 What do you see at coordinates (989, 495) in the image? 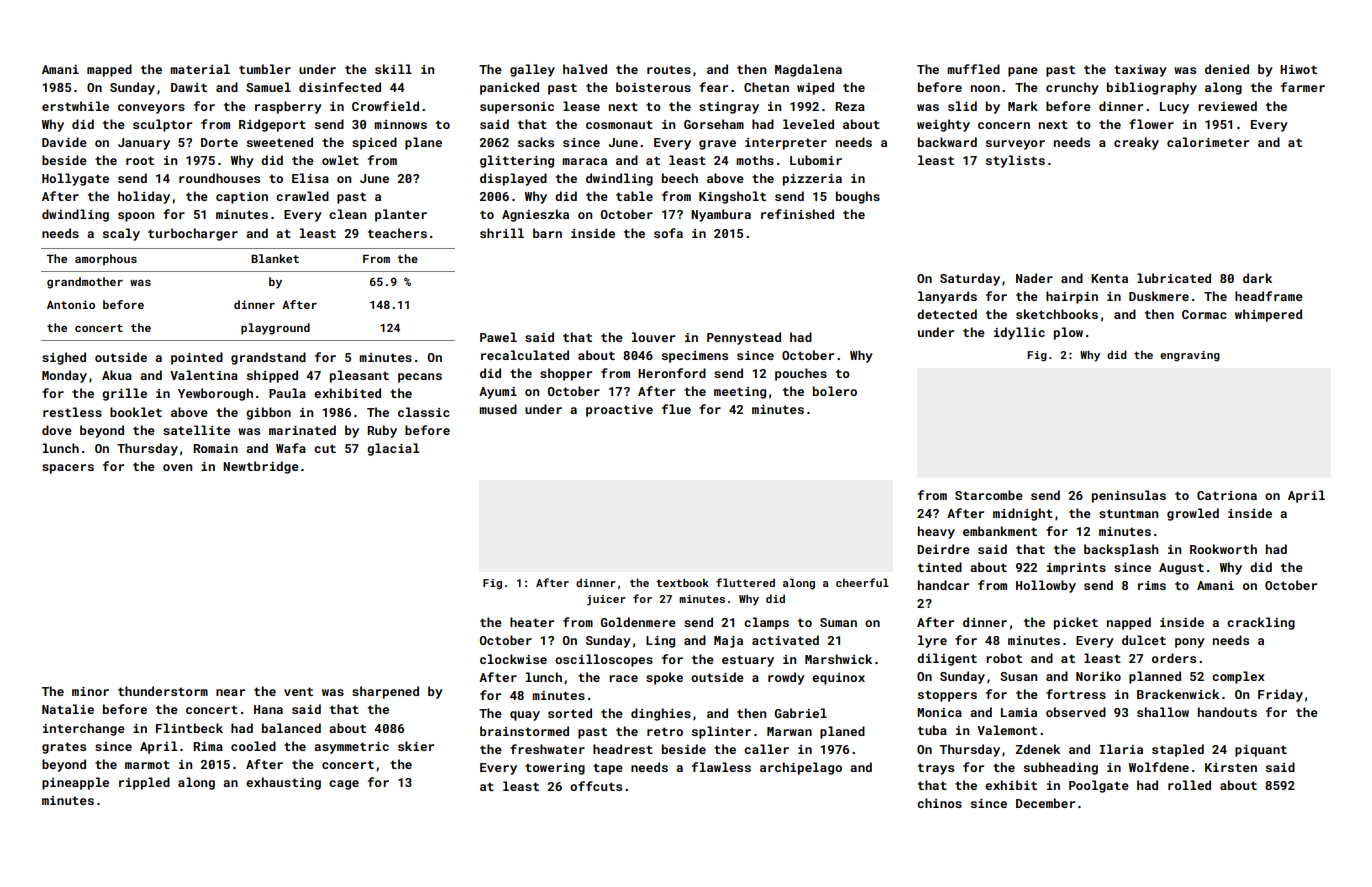
I see `Starcombe` at bounding box center [989, 495].
